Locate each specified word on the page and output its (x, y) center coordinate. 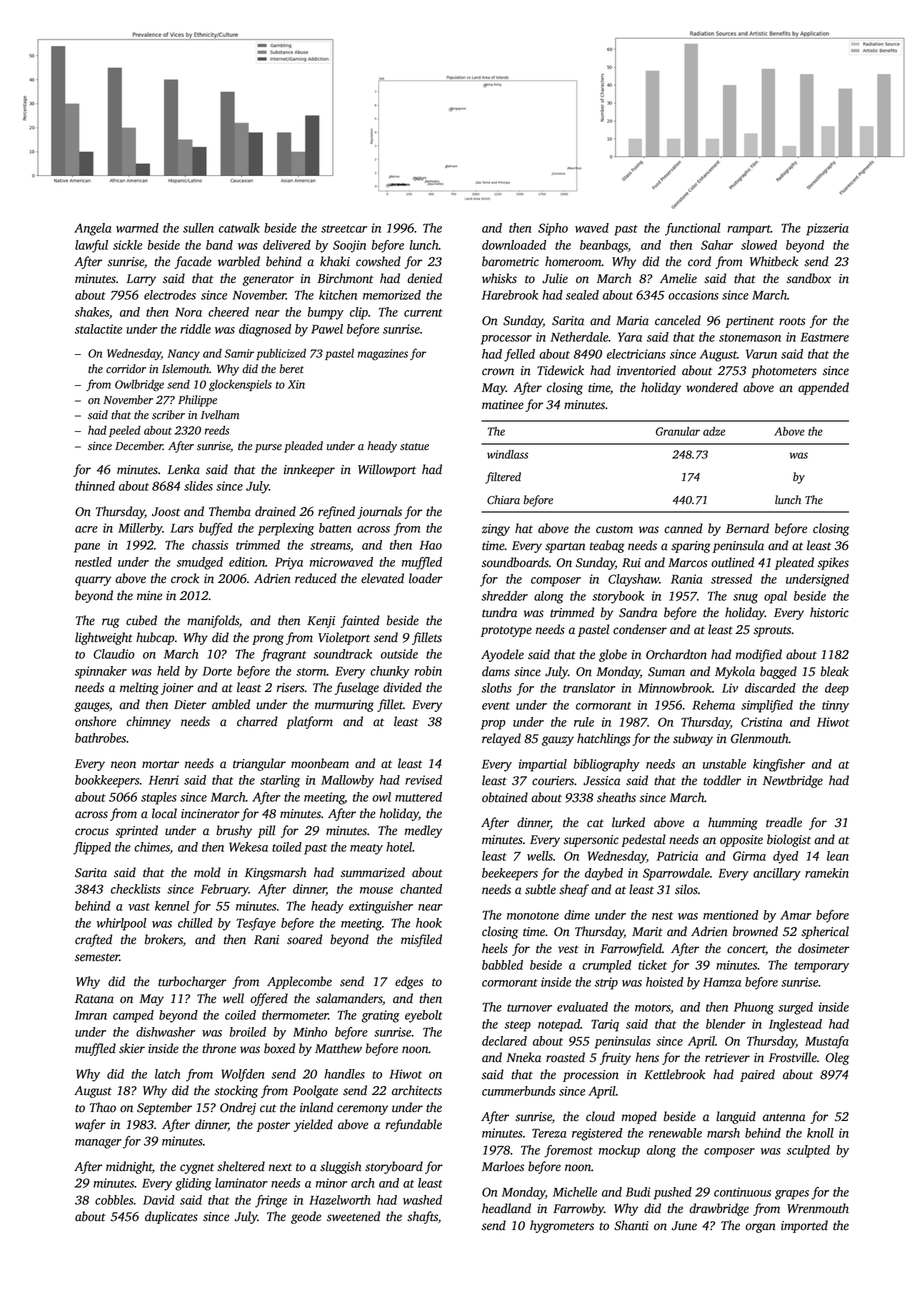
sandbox (809, 278)
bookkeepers (107, 781)
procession (591, 1076)
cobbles (114, 1200)
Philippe (197, 401)
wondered (712, 387)
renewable (675, 1133)
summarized (373, 872)
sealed (582, 295)
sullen (198, 228)
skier (132, 1048)
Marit (647, 932)
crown (498, 372)
